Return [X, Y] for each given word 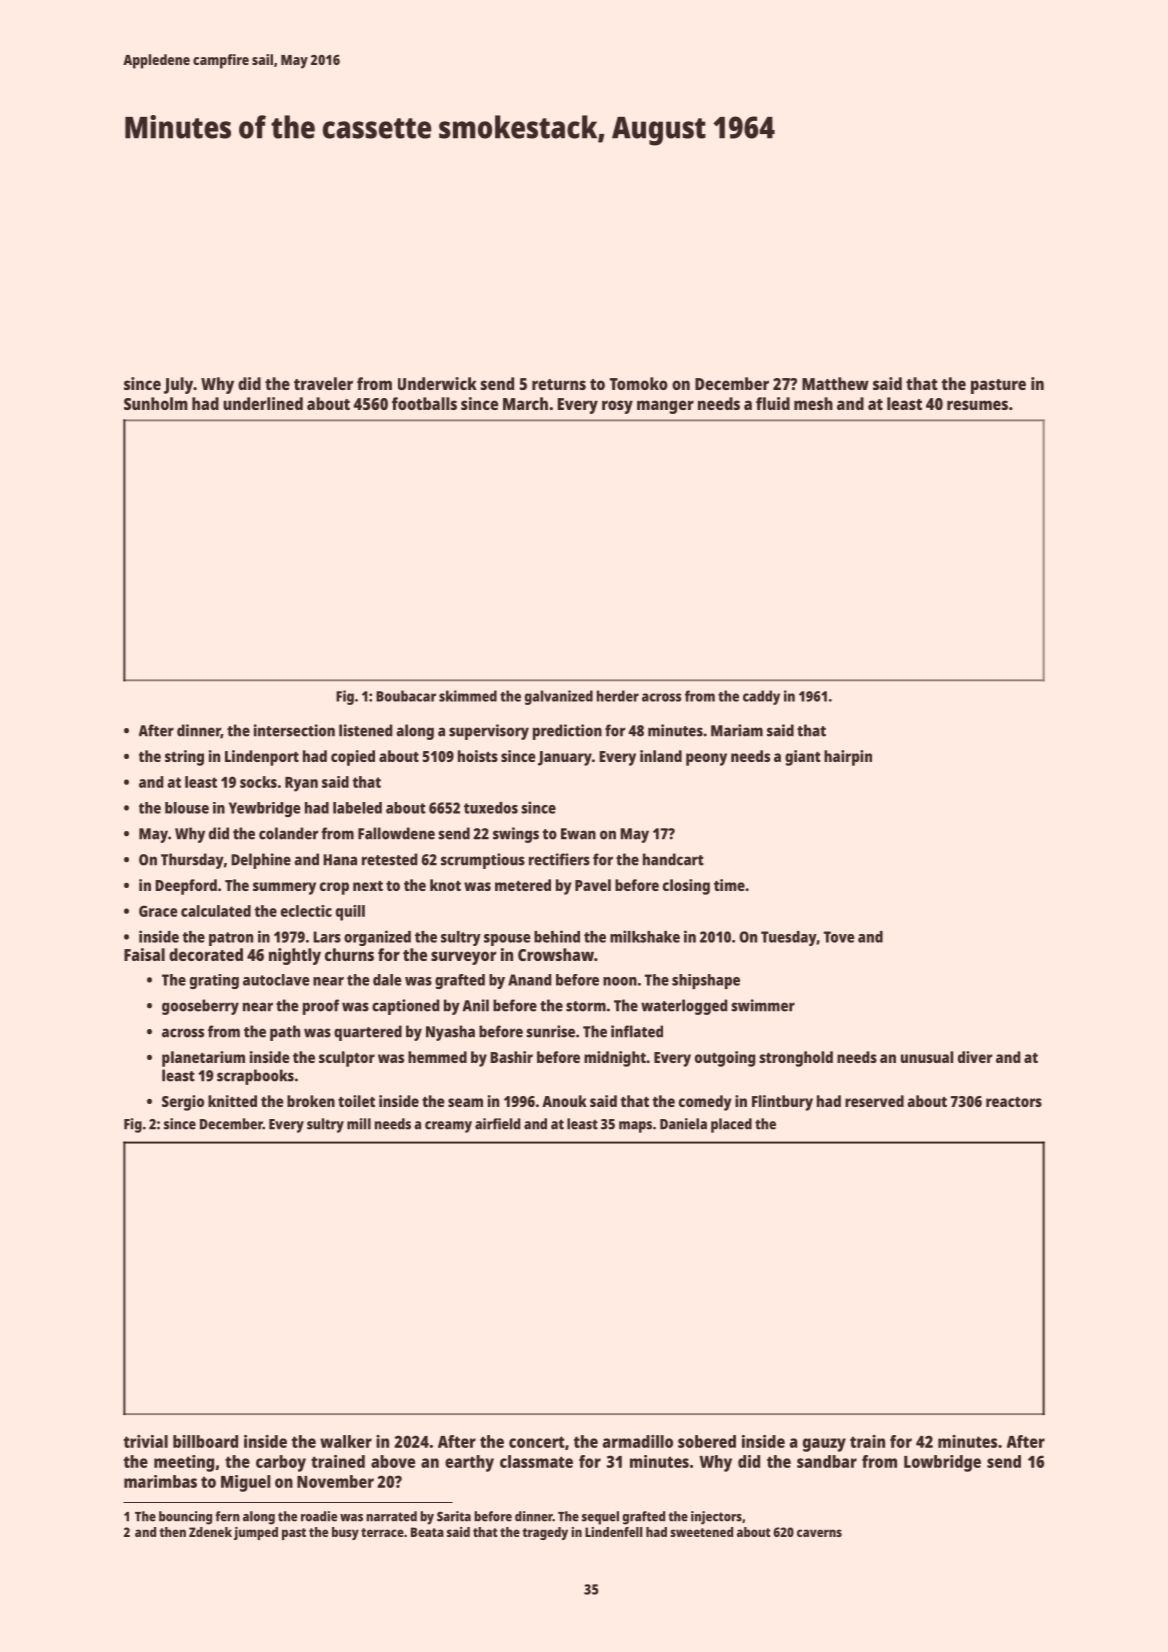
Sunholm [156, 403]
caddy [761, 697]
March [525, 403]
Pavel [593, 885]
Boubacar [406, 696]
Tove [839, 937]
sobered [707, 1441]
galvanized [559, 697]
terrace [382, 1532]
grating [214, 981]
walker [346, 1441]
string [184, 758]
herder [618, 696]
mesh [813, 403]
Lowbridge [942, 1463]
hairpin [848, 758]
